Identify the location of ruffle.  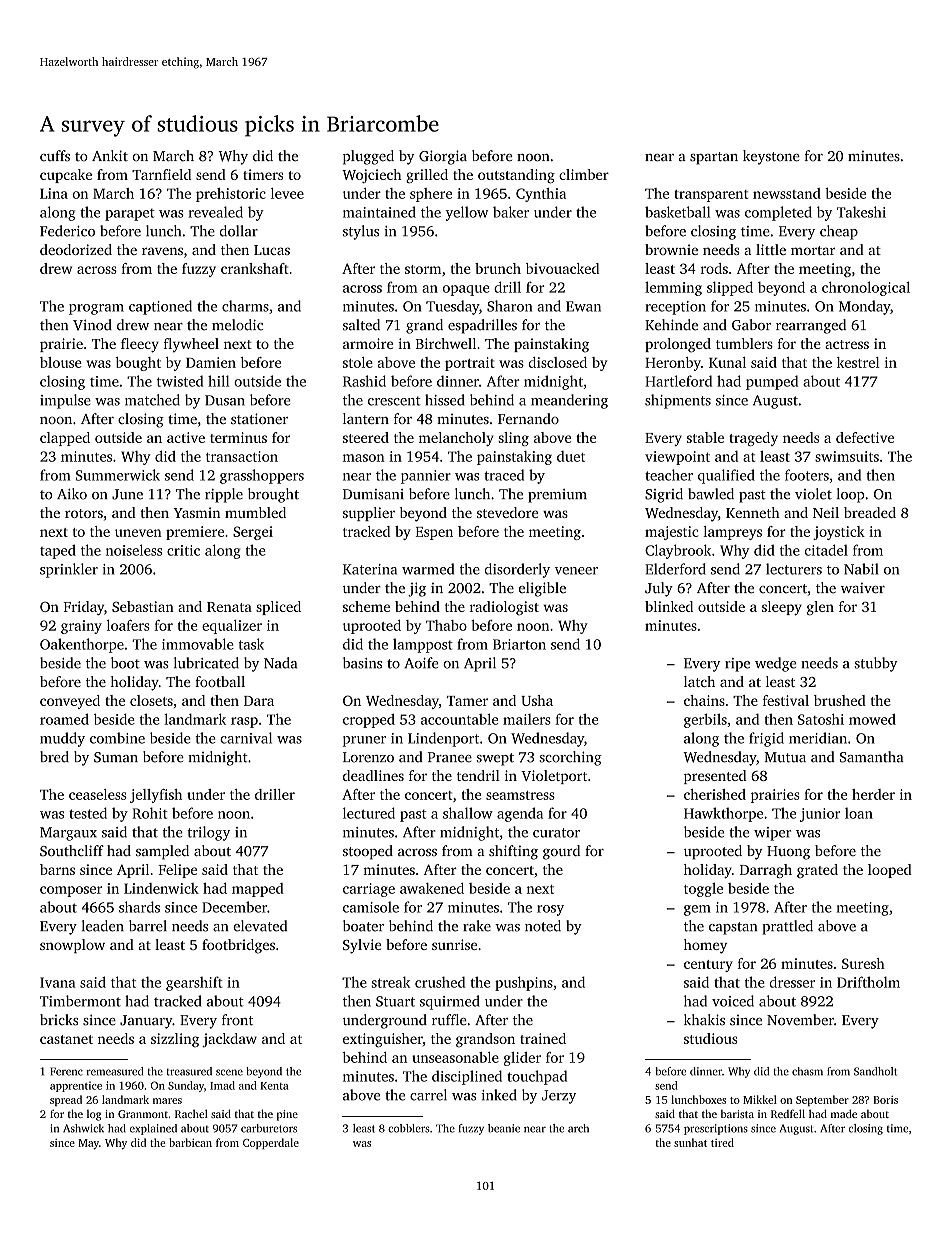
(449, 1020).
